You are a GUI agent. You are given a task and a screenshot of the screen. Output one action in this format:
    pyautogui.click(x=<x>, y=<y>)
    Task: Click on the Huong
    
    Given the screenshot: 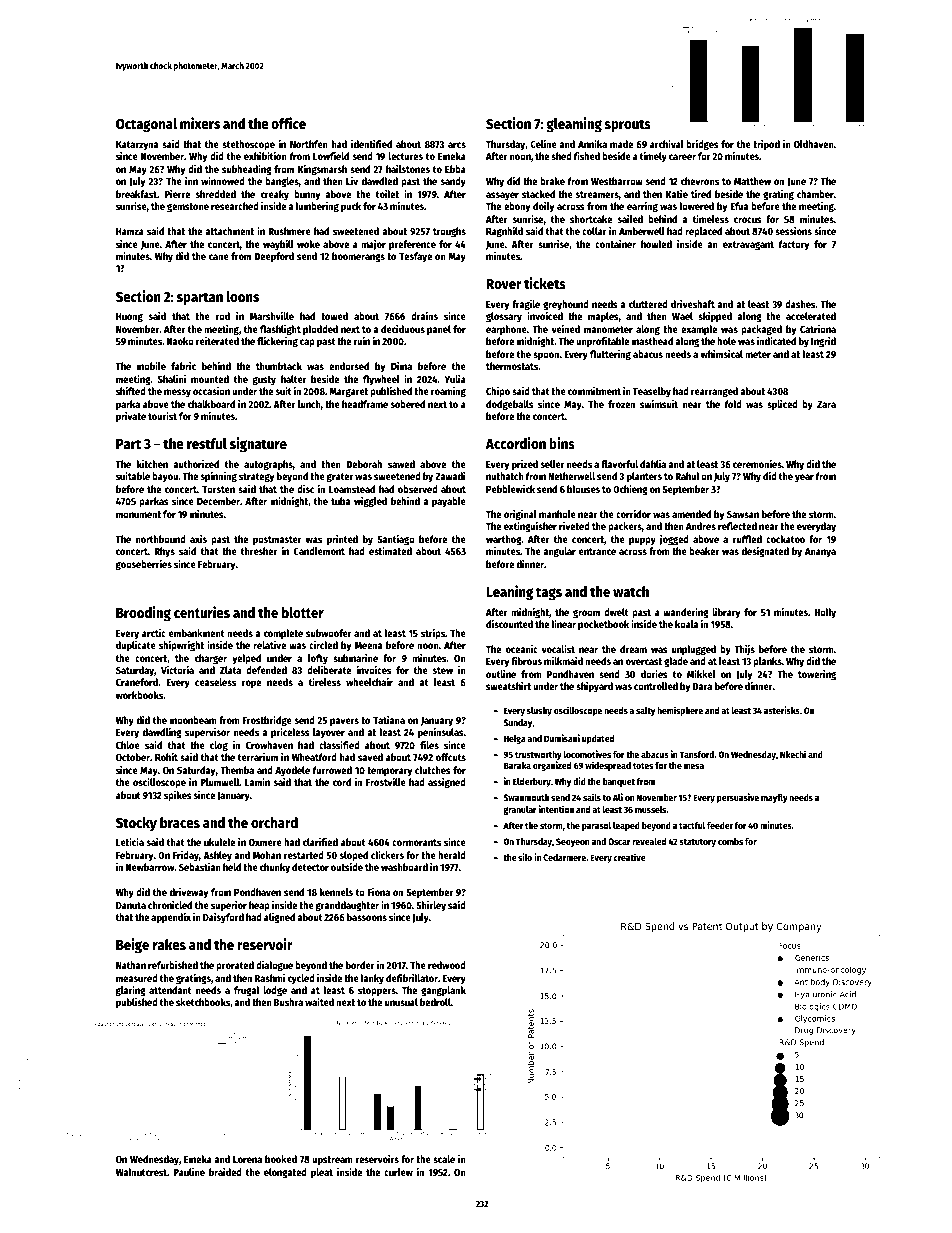 What is the action you would take?
    pyautogui.click(x=129, y=317)
